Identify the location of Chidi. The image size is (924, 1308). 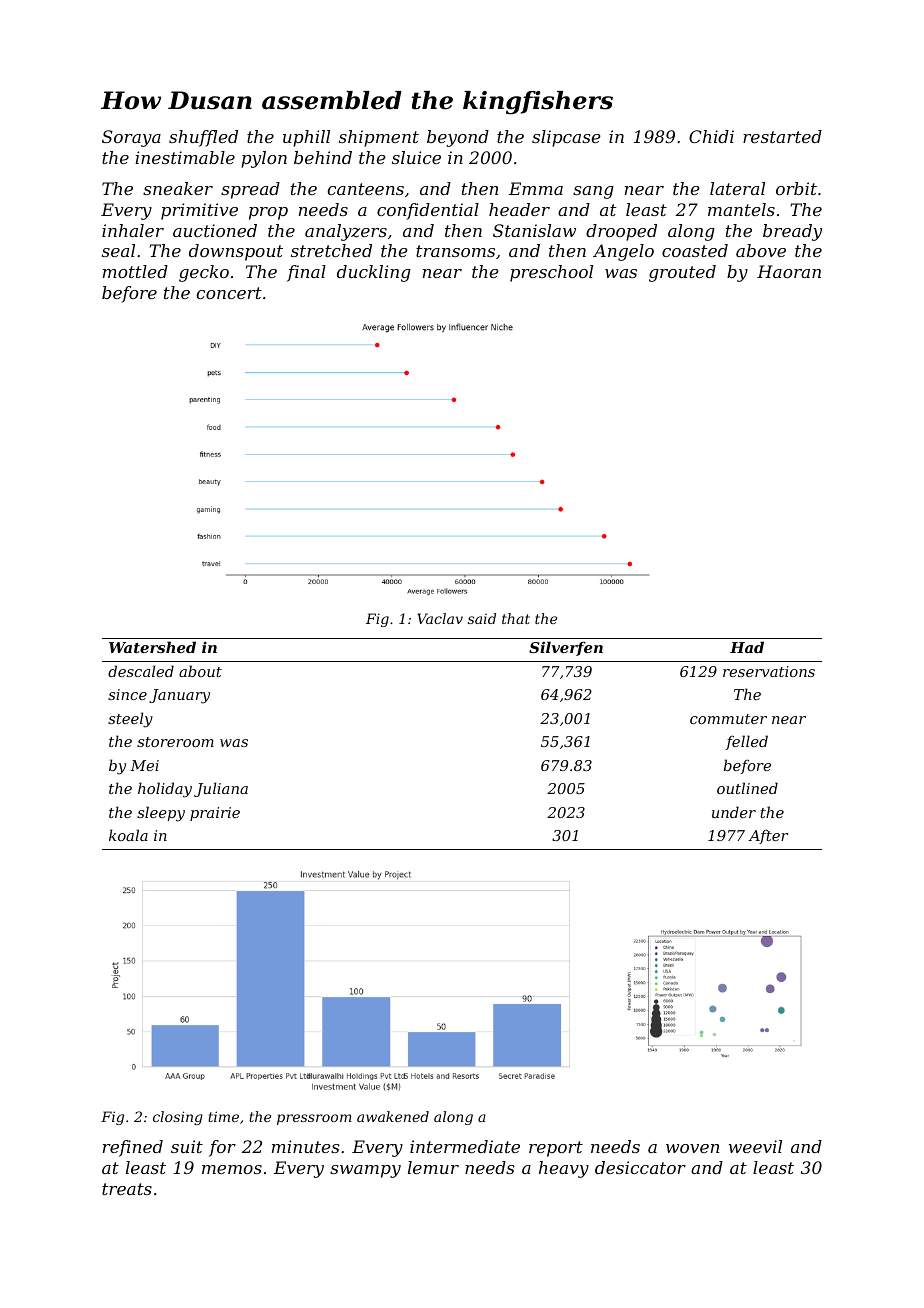
(711, 136).
